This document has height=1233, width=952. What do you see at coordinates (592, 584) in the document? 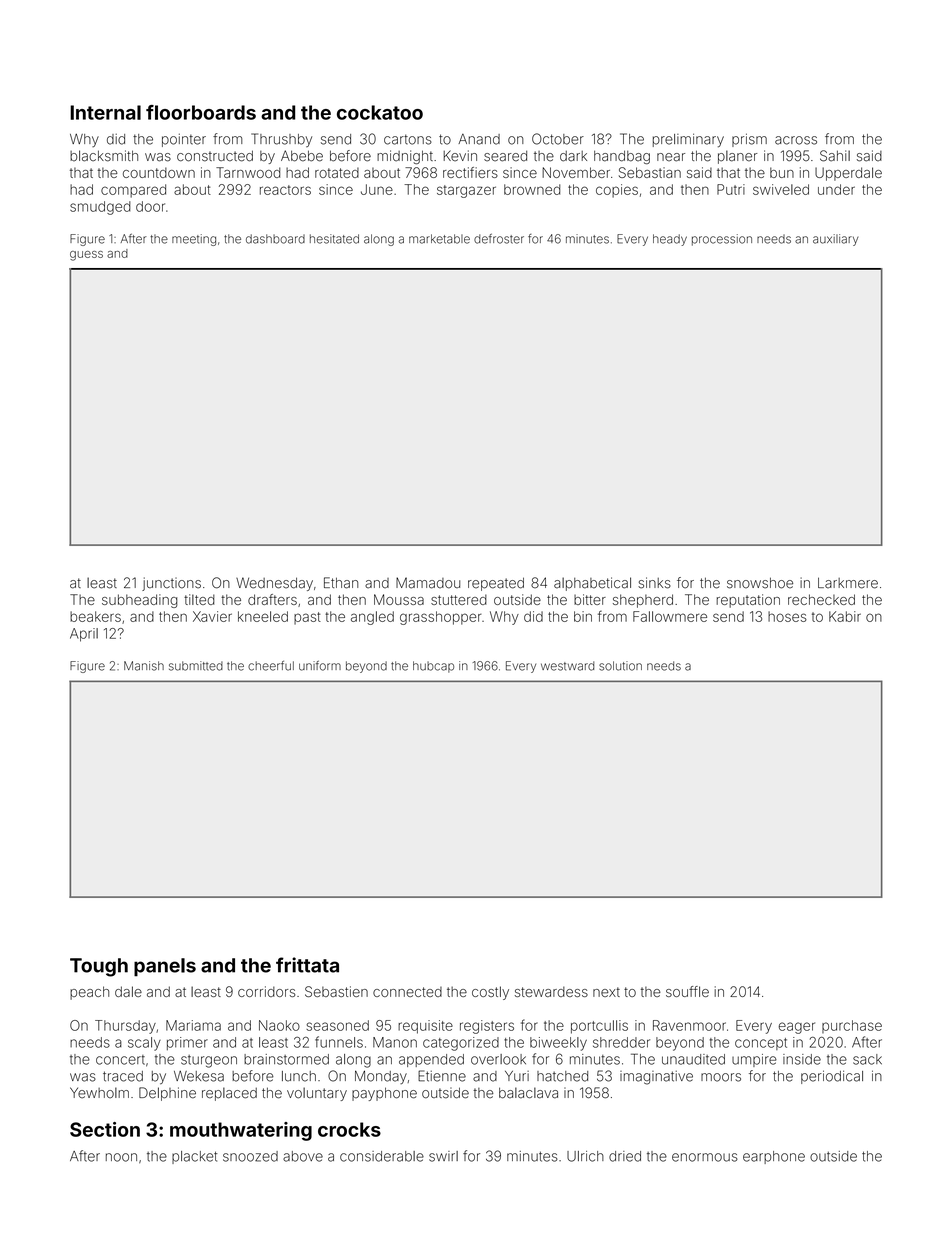
I see `alphabetical` at bounding box center [592, 584].
